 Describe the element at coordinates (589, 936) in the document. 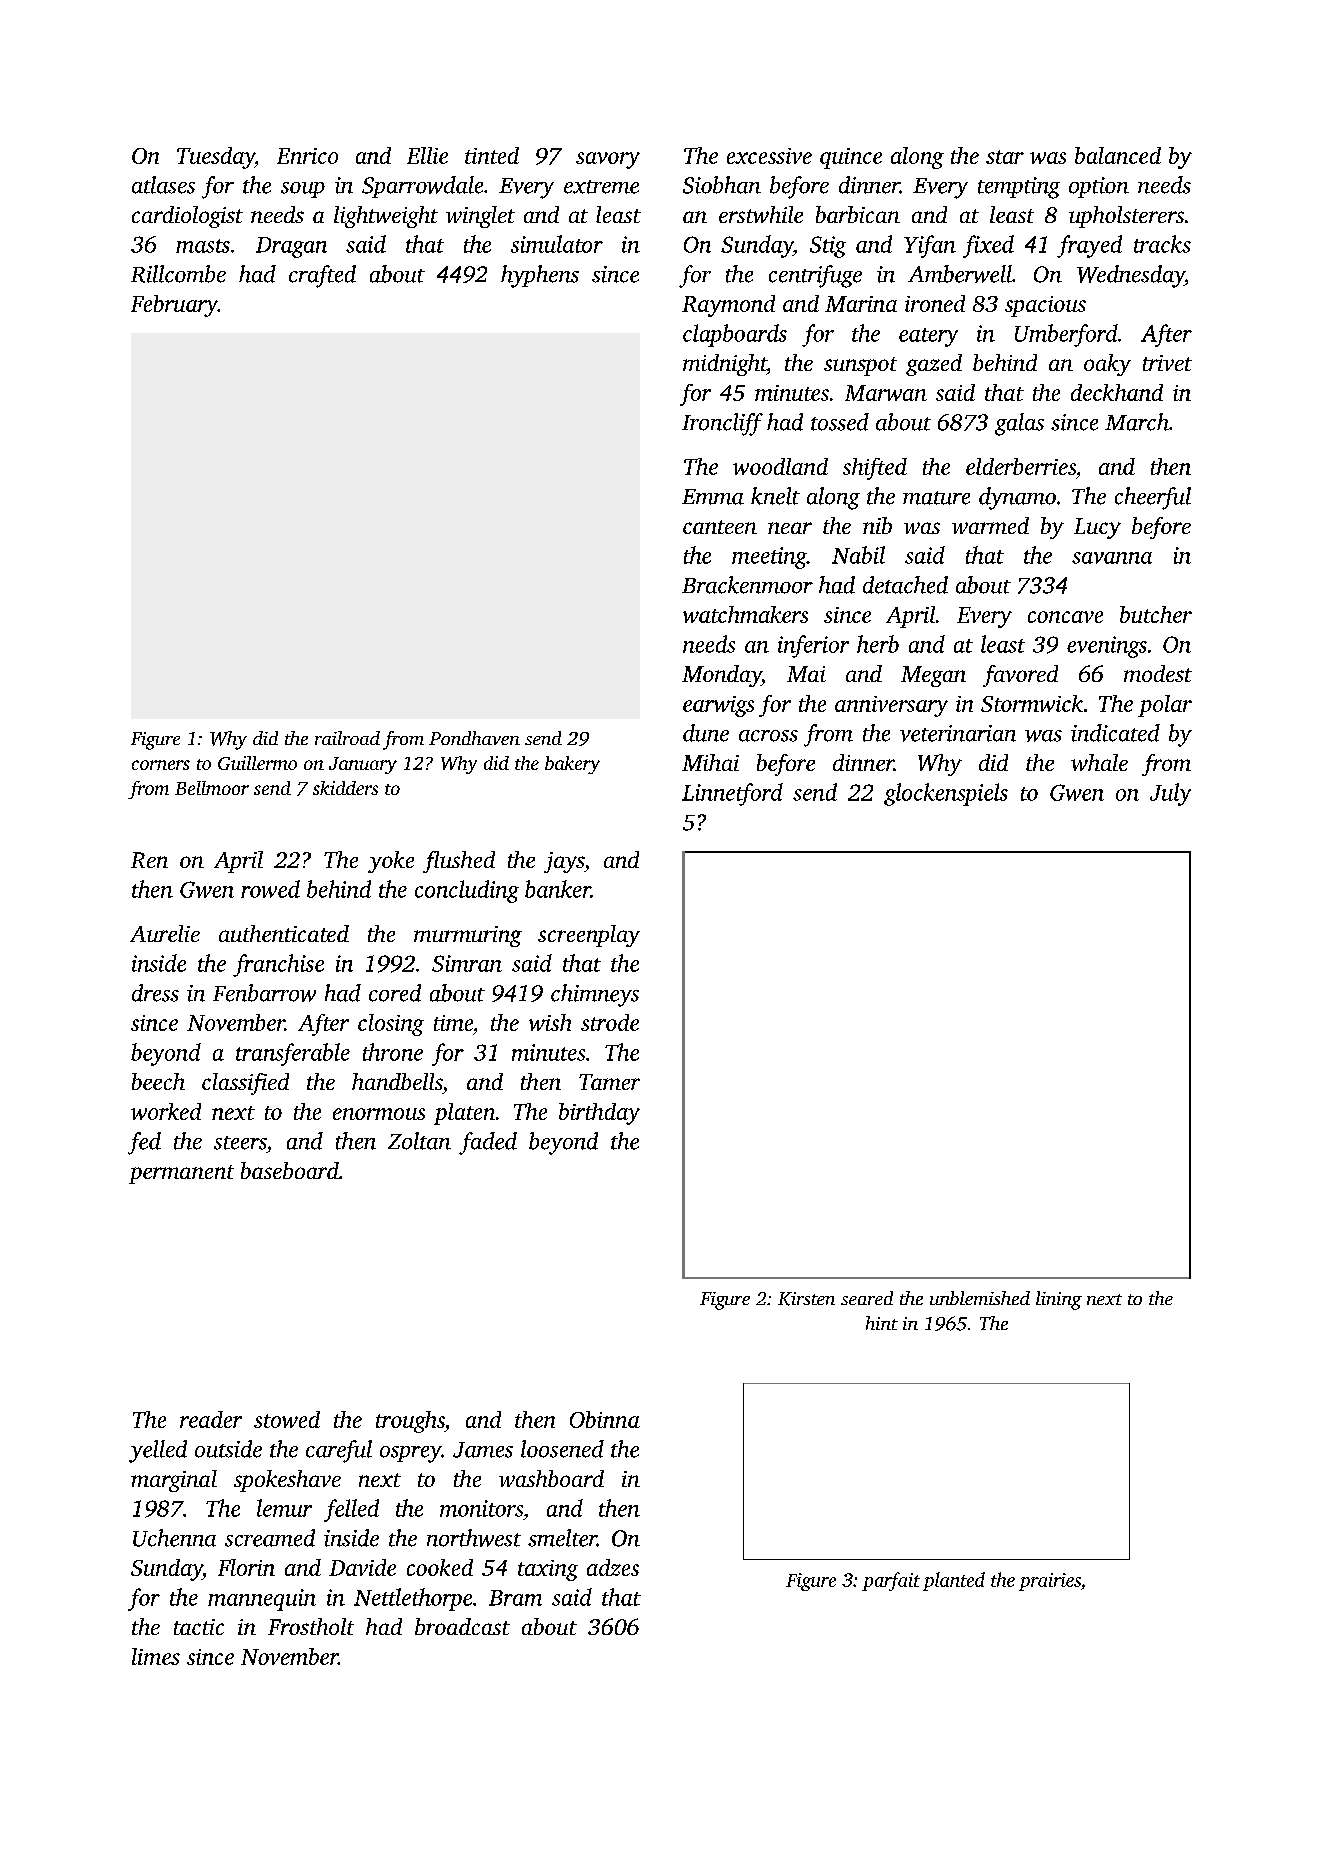

I see `screenplay` at that location.
